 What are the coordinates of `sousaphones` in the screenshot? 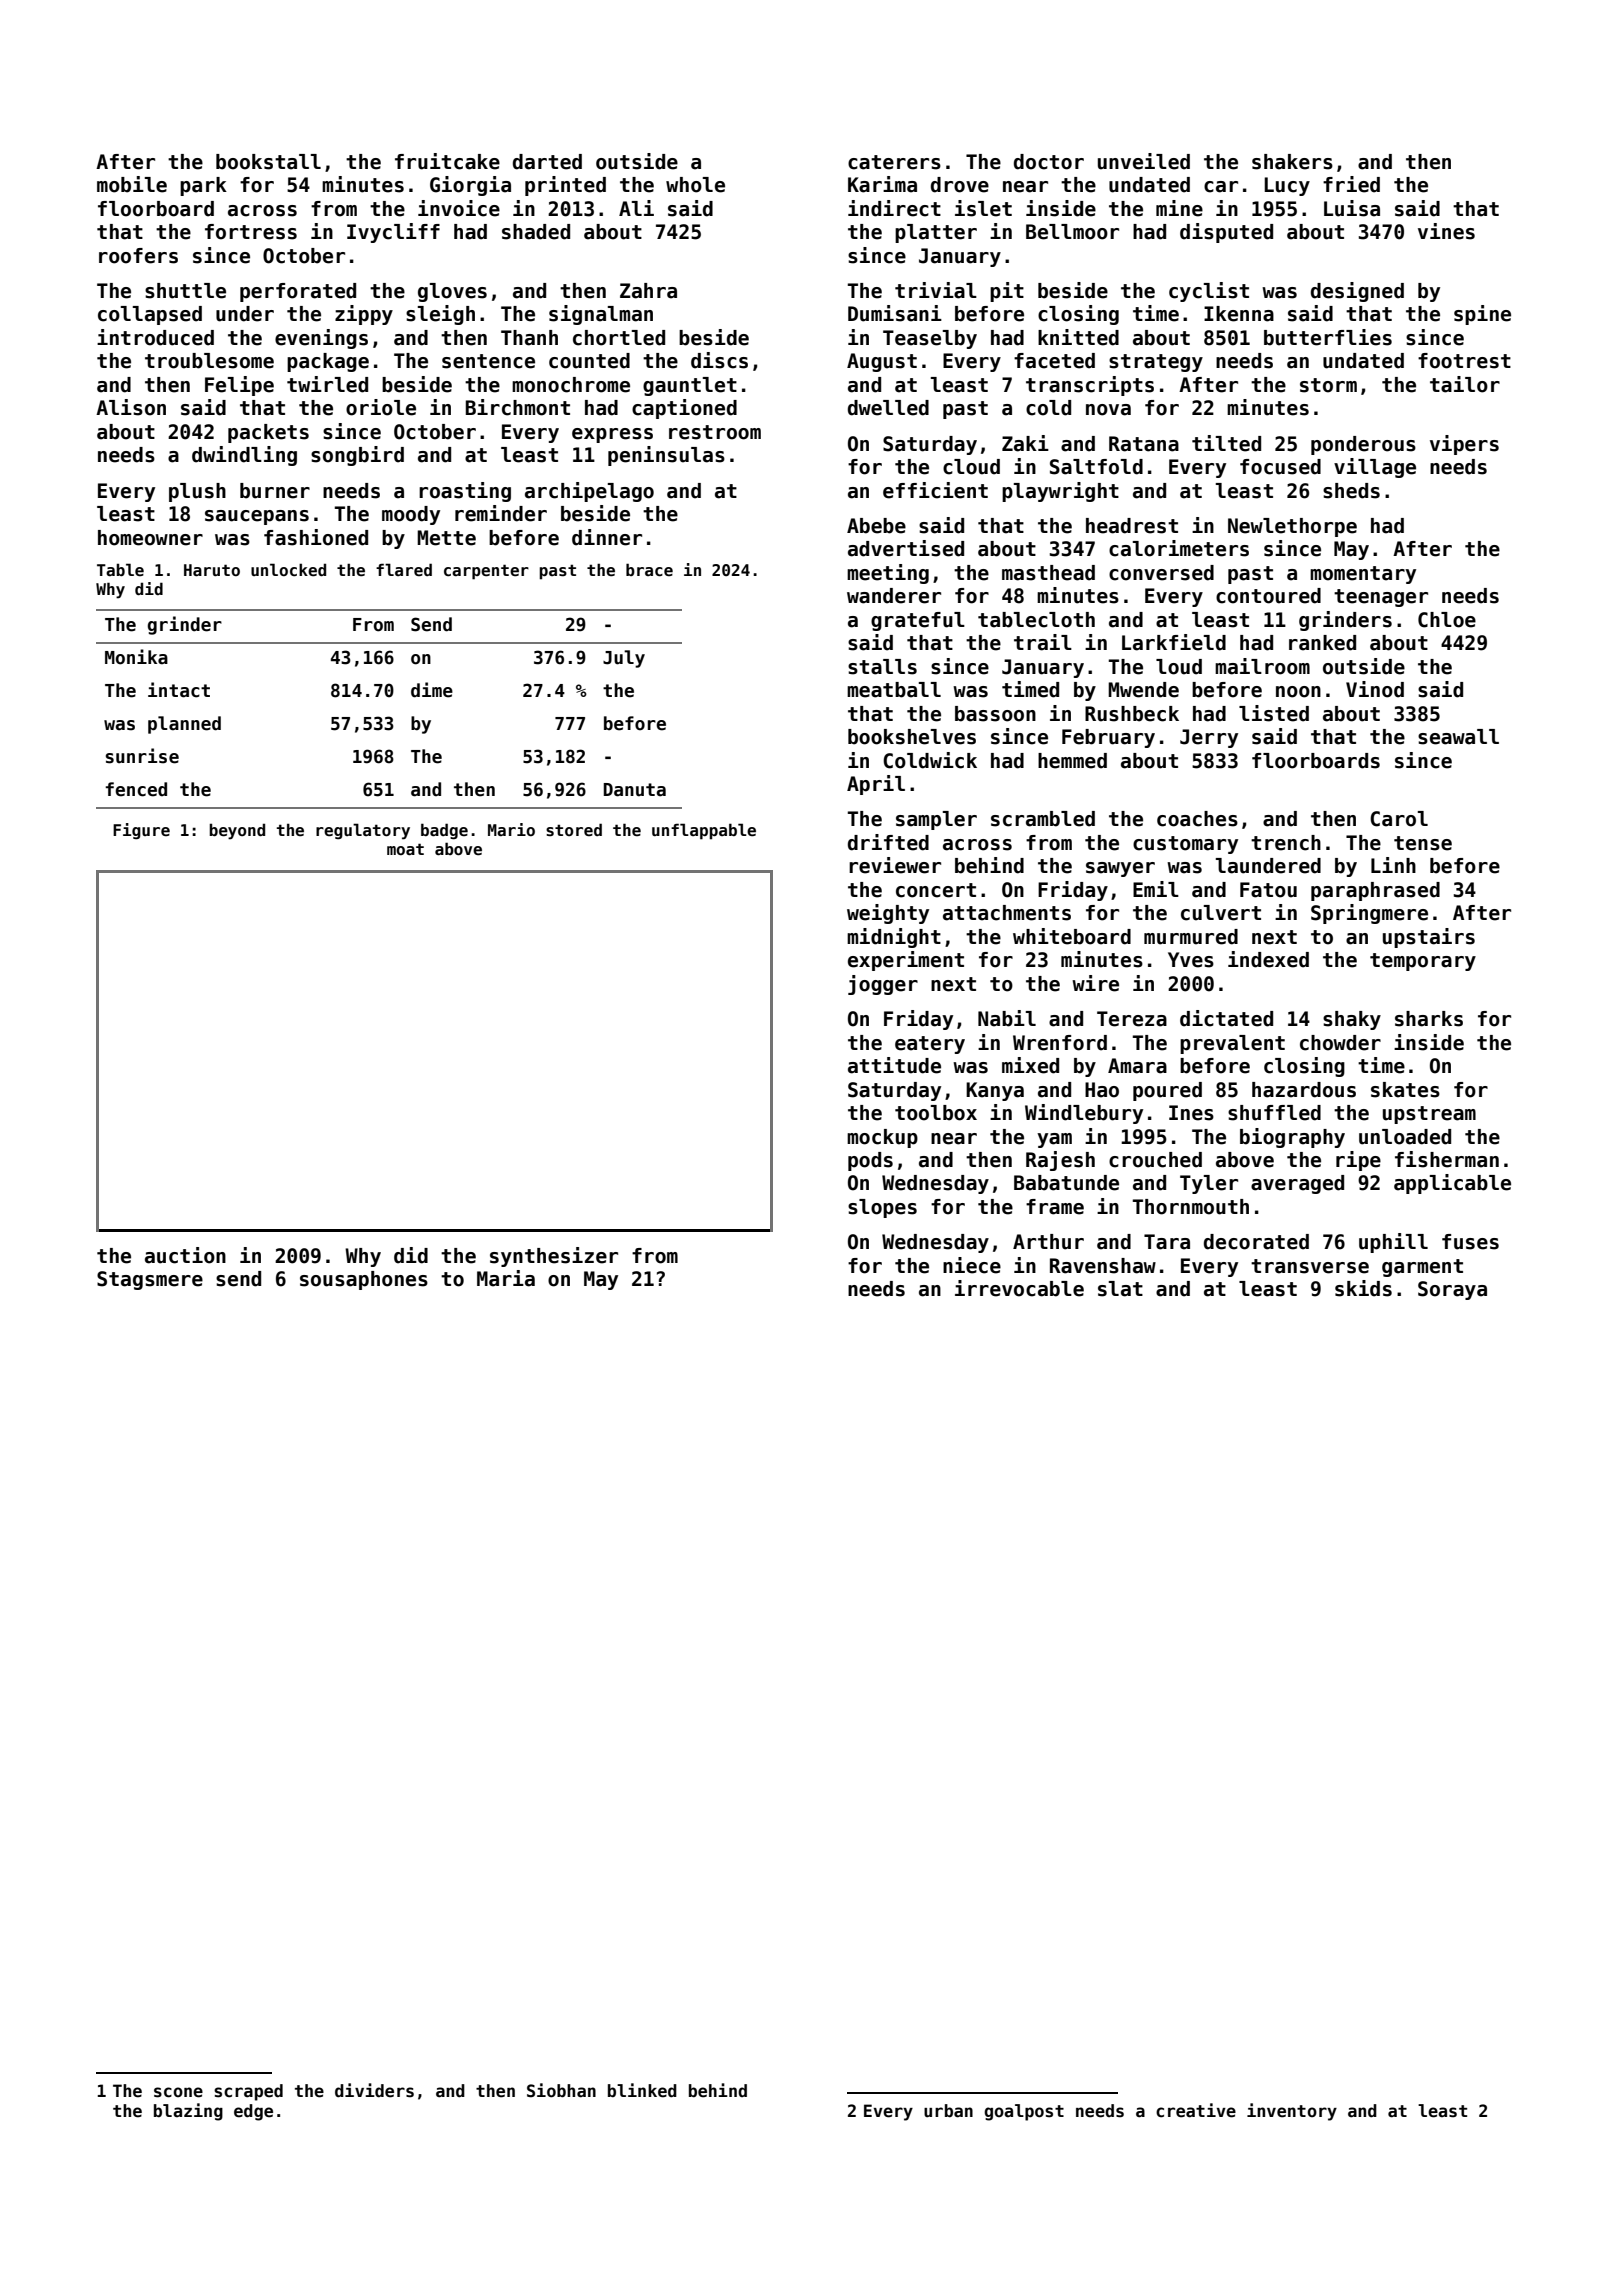 It's located at (364, 1280).
